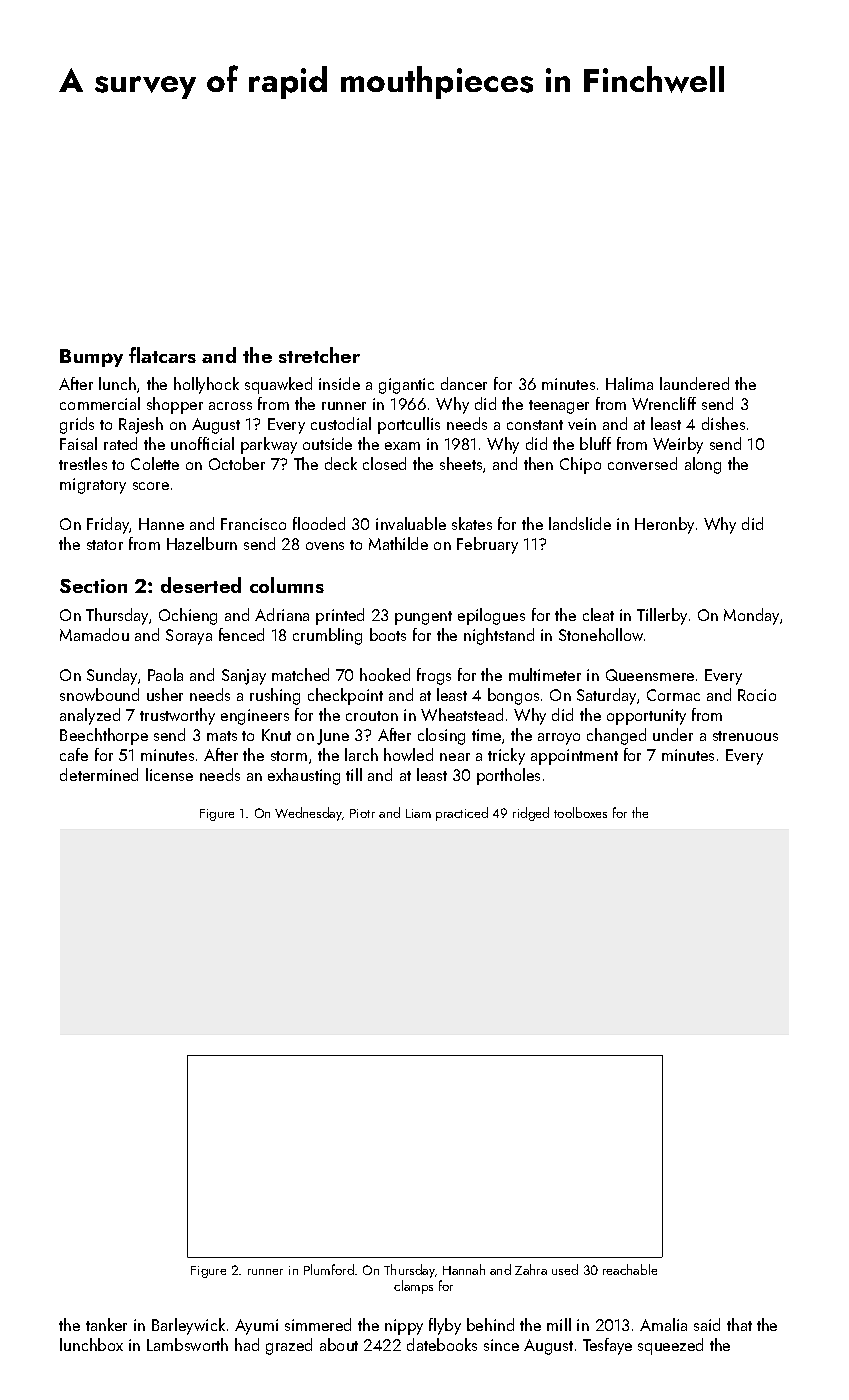 The width and height of the screenshot is (849, 1400). What do you see at coordinates (630, 1269) in the screenshot?
I see `reachable` at bounding box center [630, 1269].
